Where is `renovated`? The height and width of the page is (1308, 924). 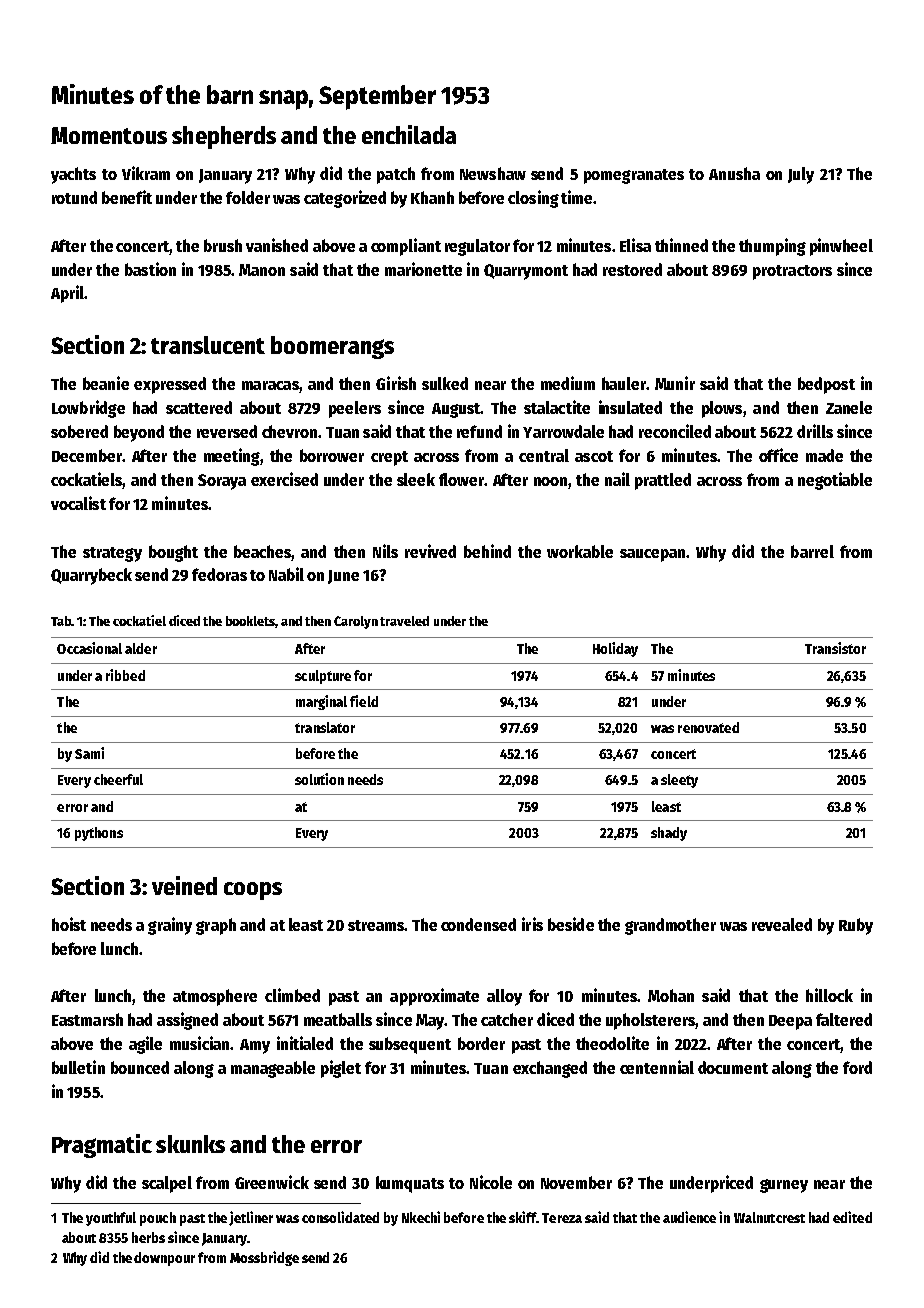 renovated is located at coordinates (708, 727).
